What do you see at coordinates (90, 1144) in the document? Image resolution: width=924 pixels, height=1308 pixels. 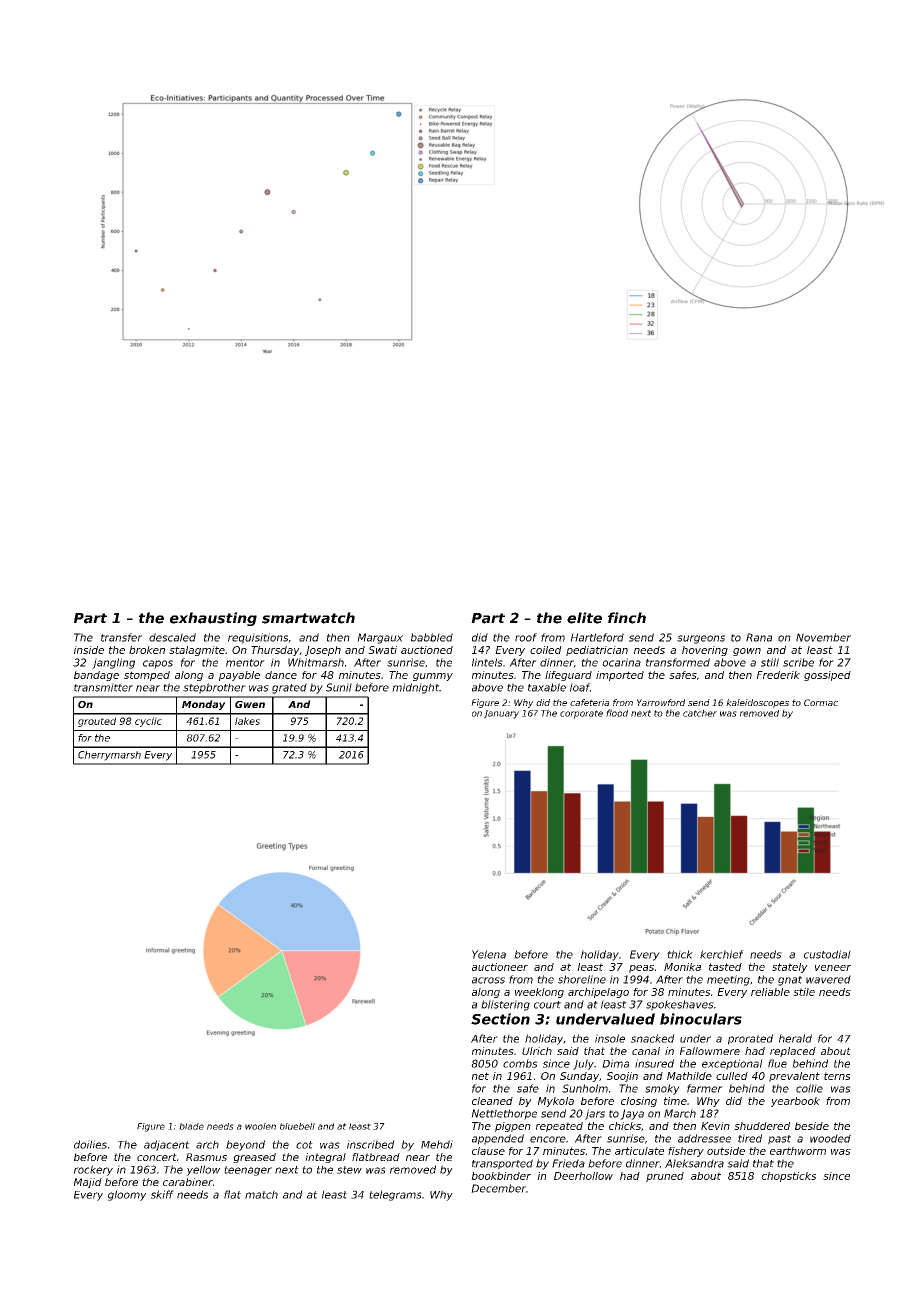 I see `doilies` at bounding box center [90, 1144].
